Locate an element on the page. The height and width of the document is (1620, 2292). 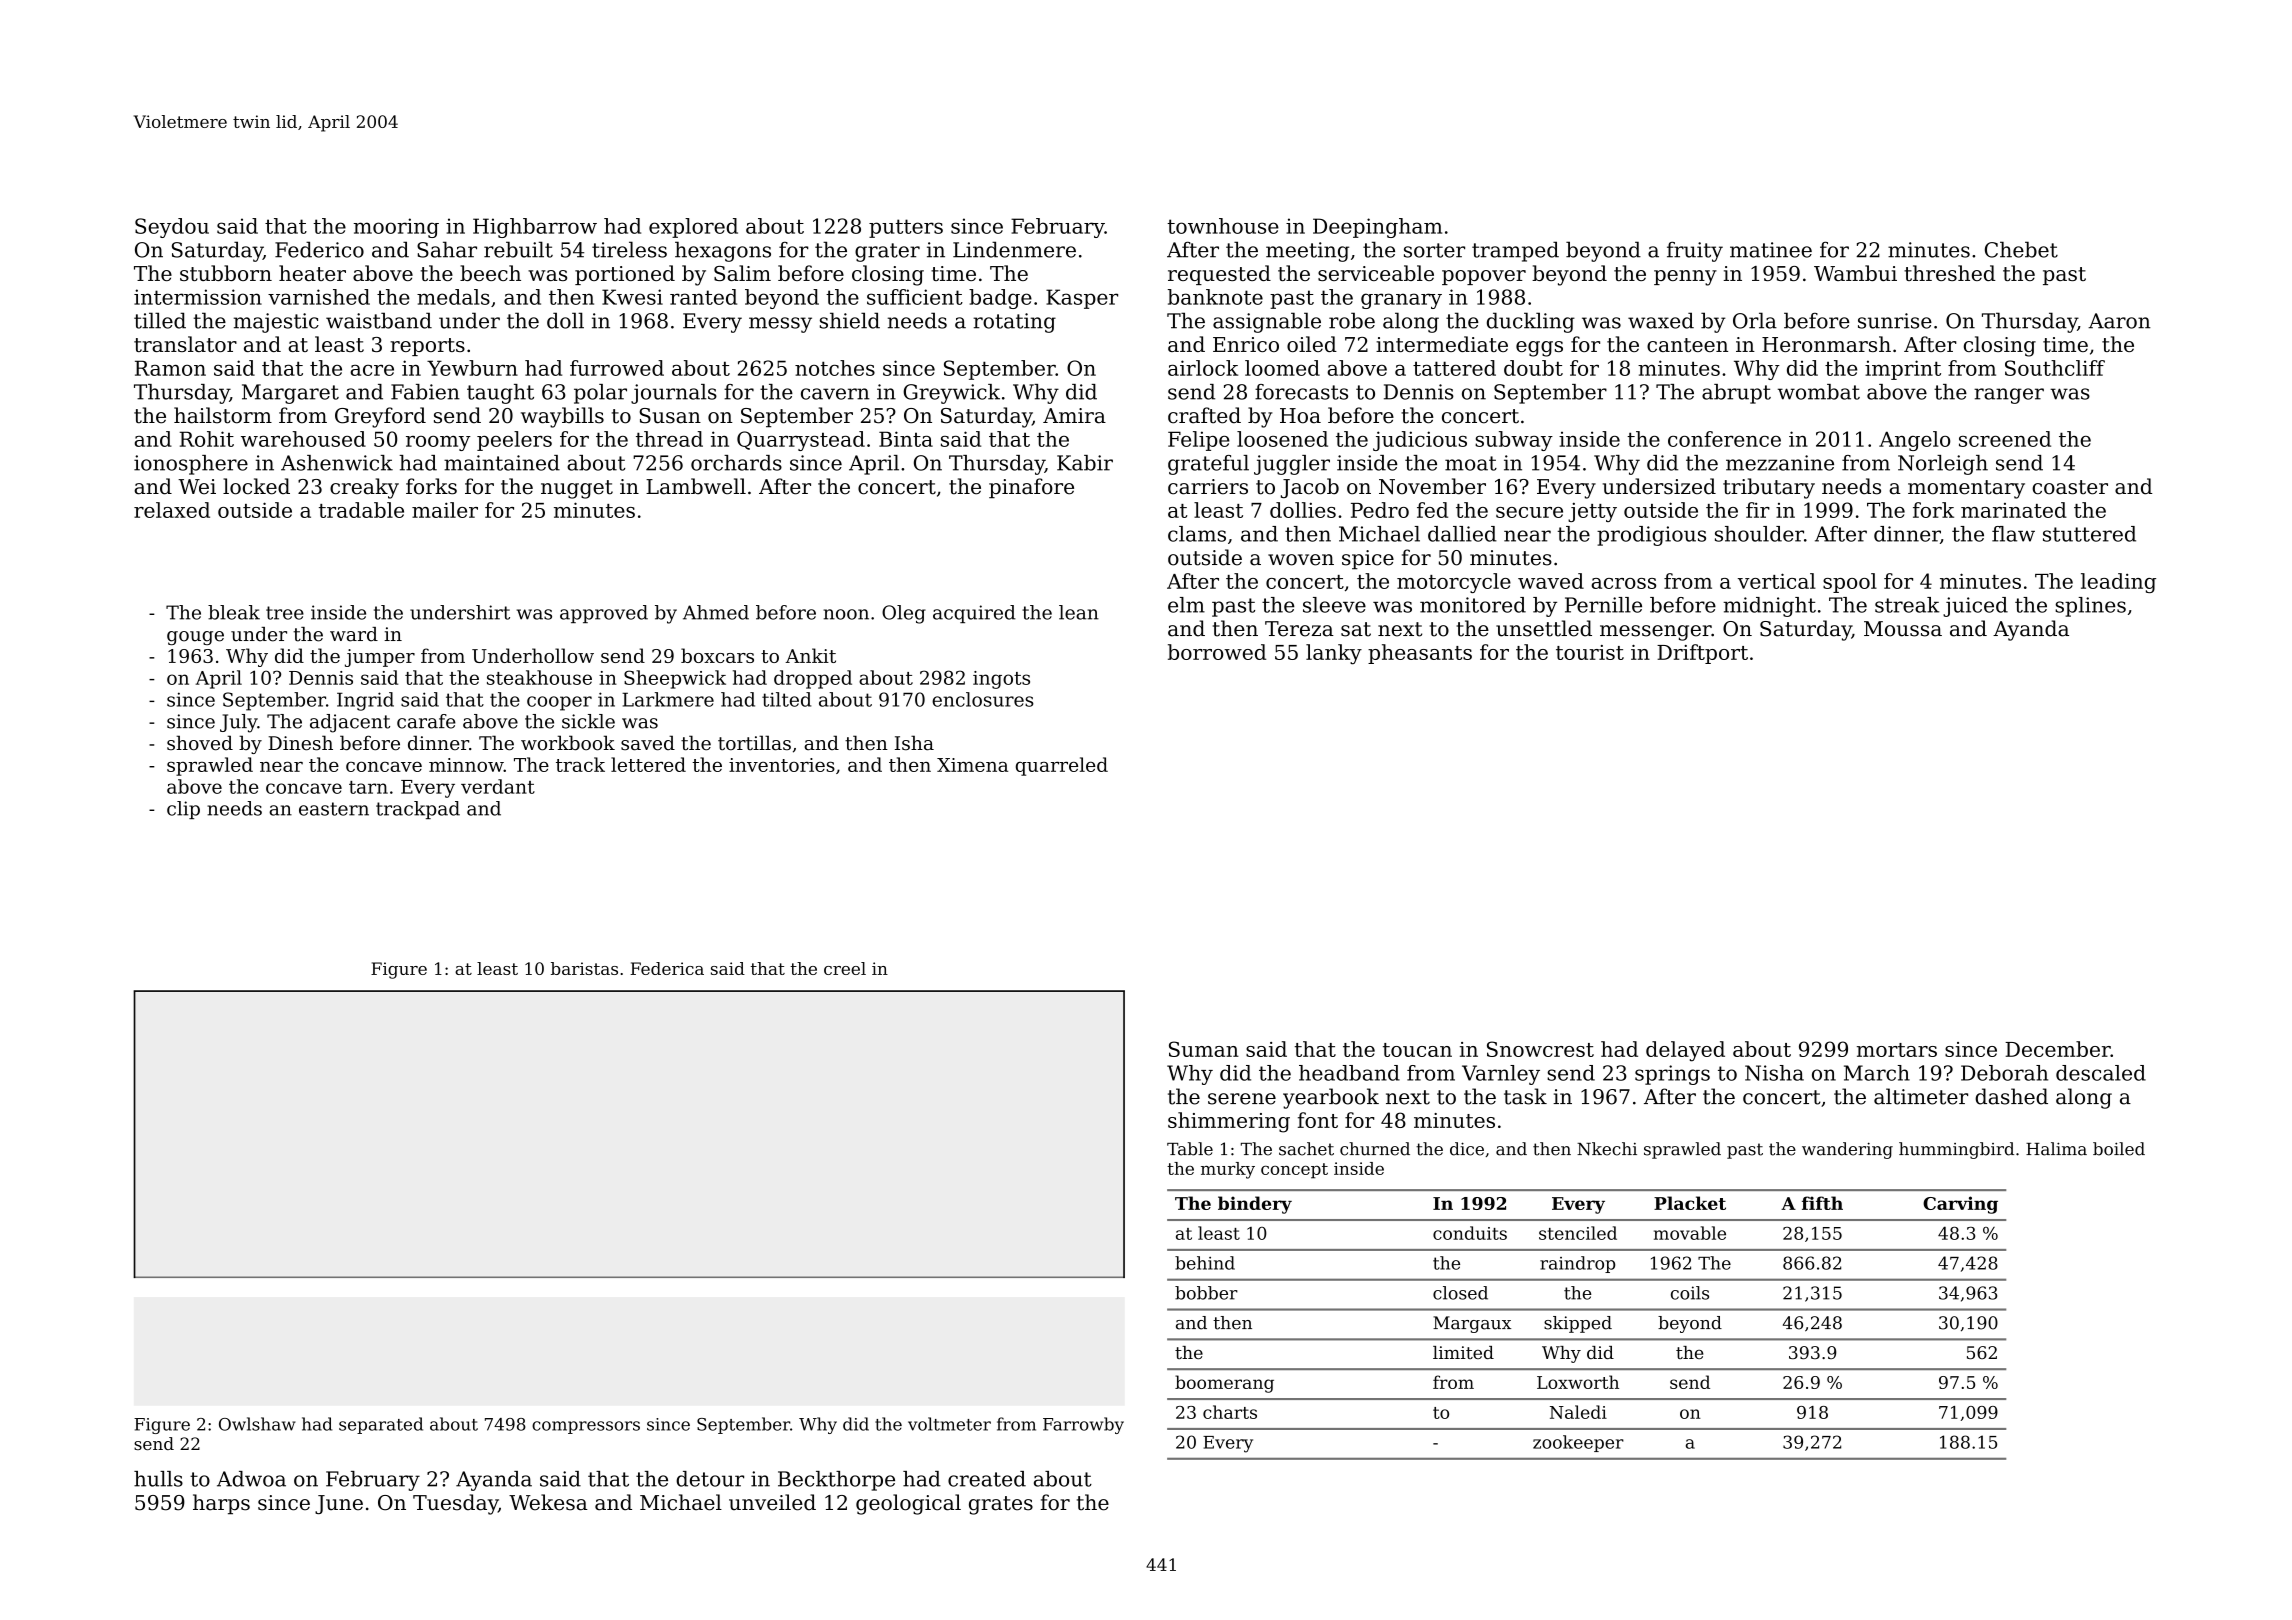
grates is located at coordinates (1001, 1505).
